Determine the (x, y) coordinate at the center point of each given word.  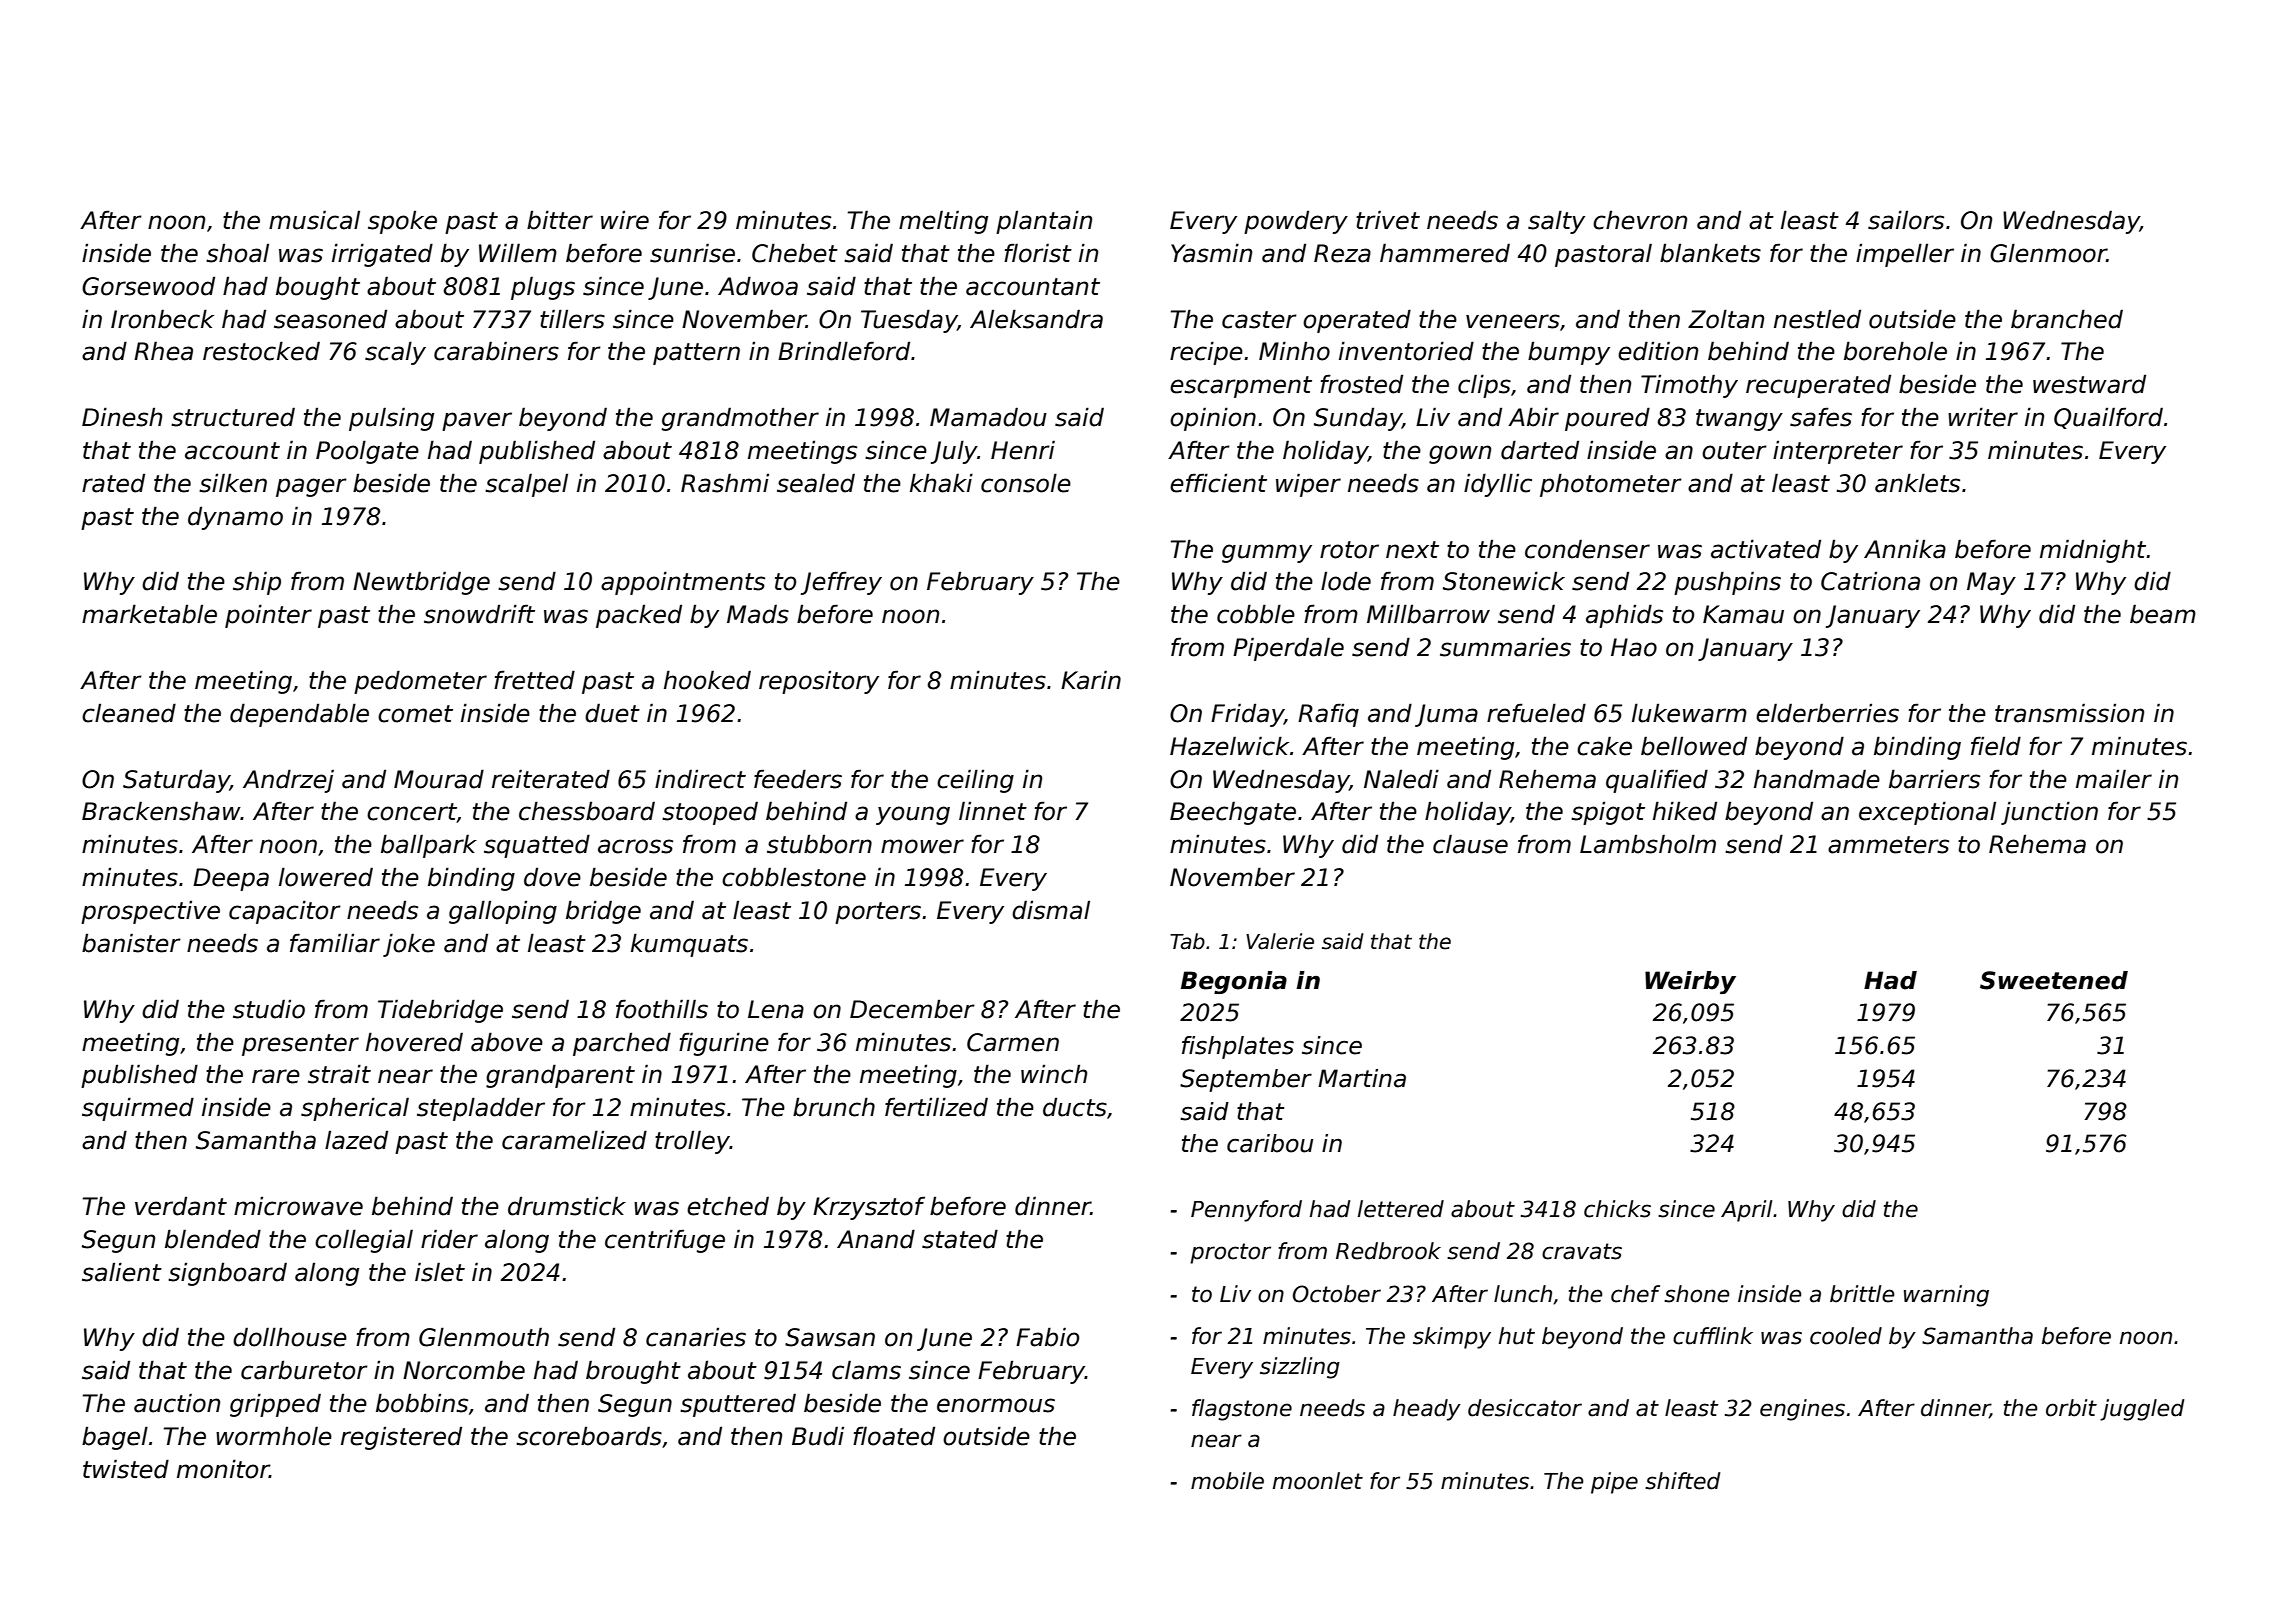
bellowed (1694, 746)
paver (477, 421)
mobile (1227, 1481)
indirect (700, 779)
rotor (1349, 550)
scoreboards (589, 1436)
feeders (798, 779)
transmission (2069, 713)
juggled (2142, 1410)
